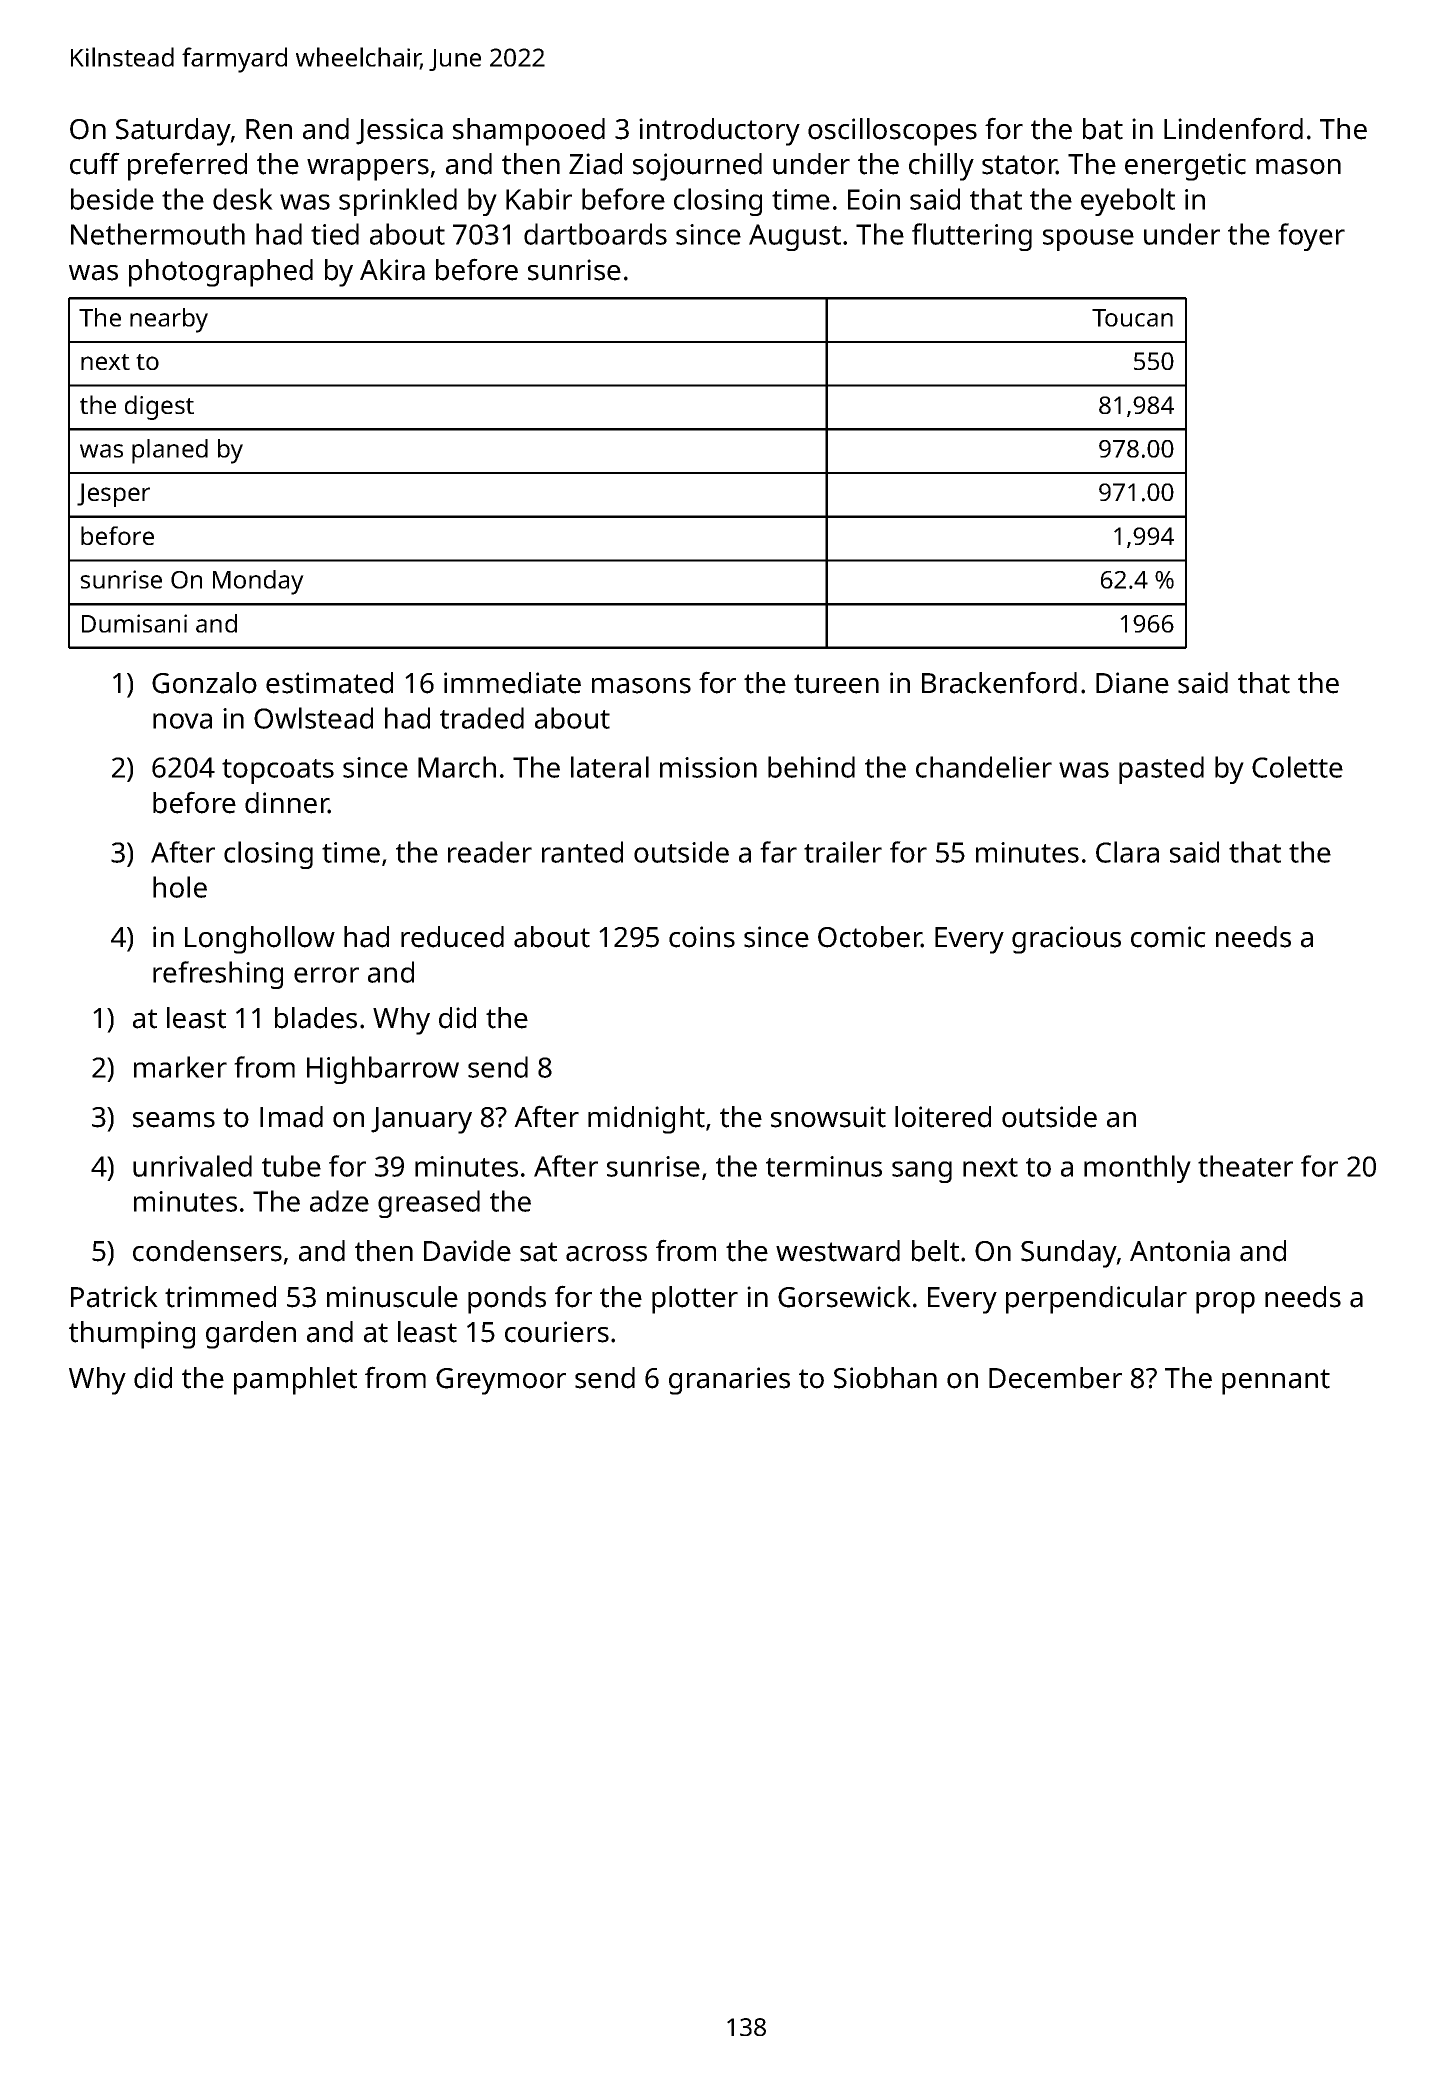  What do you see at coordinates (1297, 767) in the screenshot?
I see `Colette` at bounding box center [1297, 767].
